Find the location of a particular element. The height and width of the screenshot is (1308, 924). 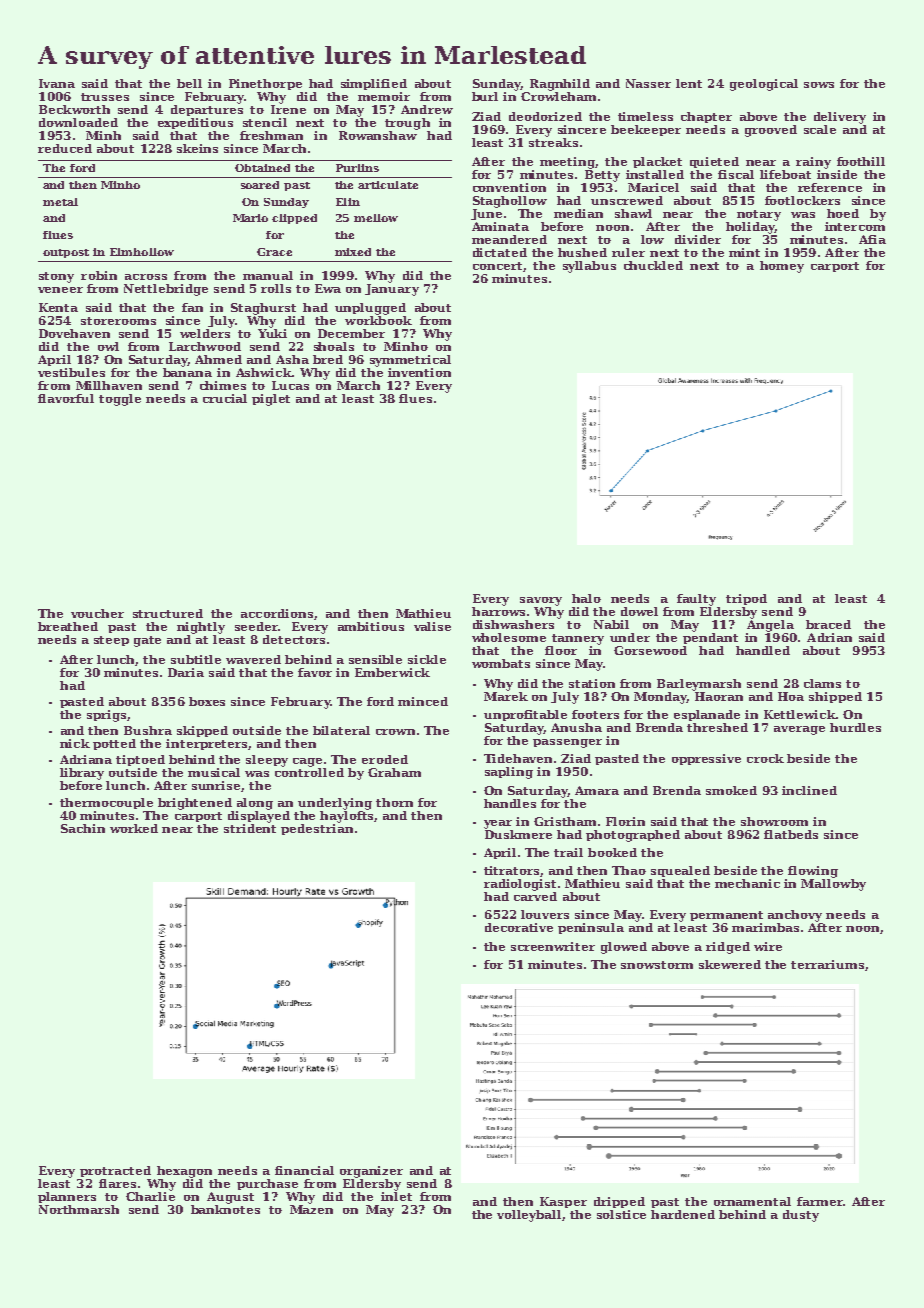

worked is located at coordinates (134, 828).
